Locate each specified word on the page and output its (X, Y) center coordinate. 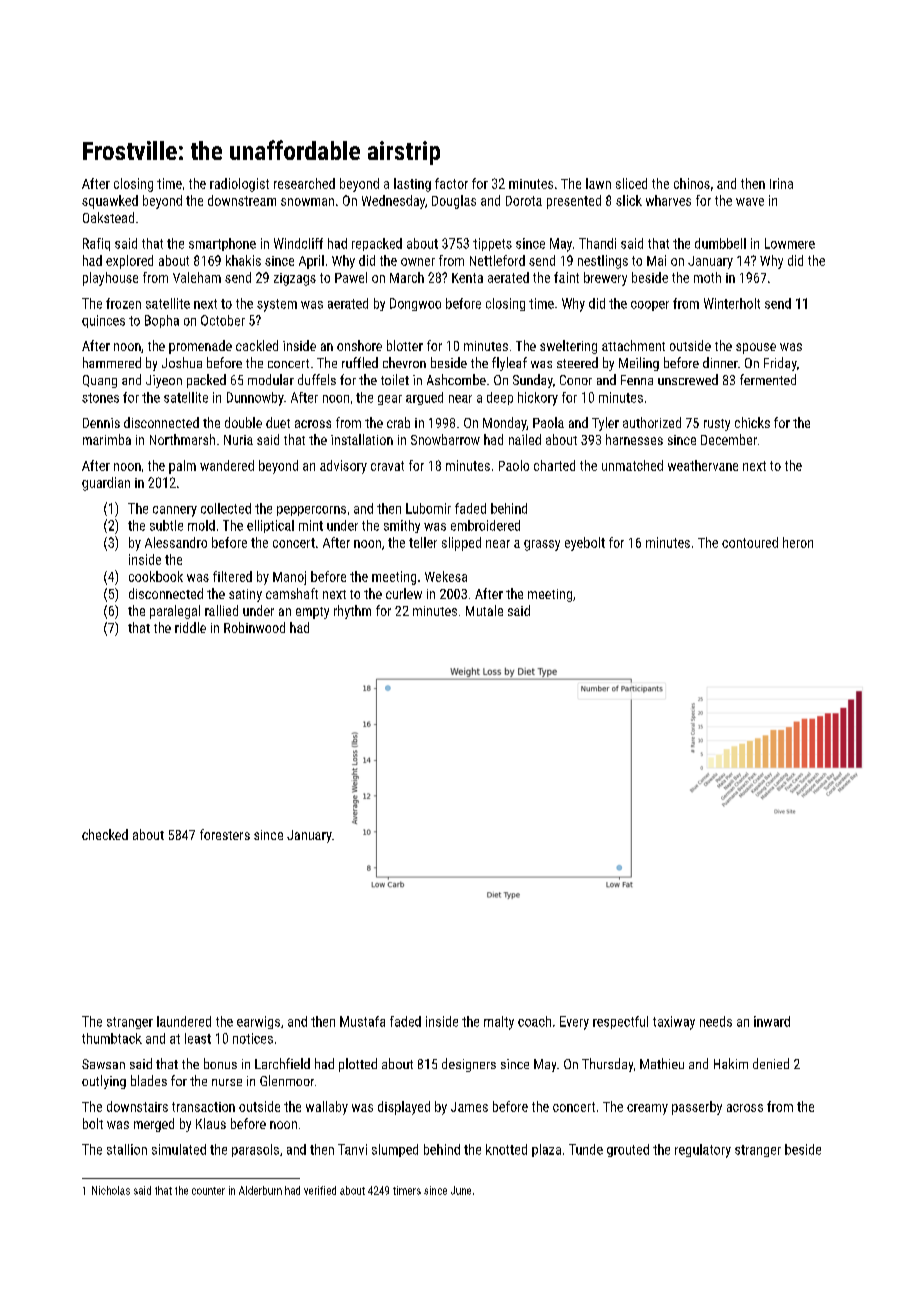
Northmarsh (182, 439)
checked (105, 834)
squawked (110, 202)
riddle (190, 627)
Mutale (484, 610)
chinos (692, 183)
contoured (750, 542)
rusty (717, 425)
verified (320, 1190)
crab (398, 422)
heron (798, 542)
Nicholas (111, 1190)
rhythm (352, 612)
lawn (598, 183)
